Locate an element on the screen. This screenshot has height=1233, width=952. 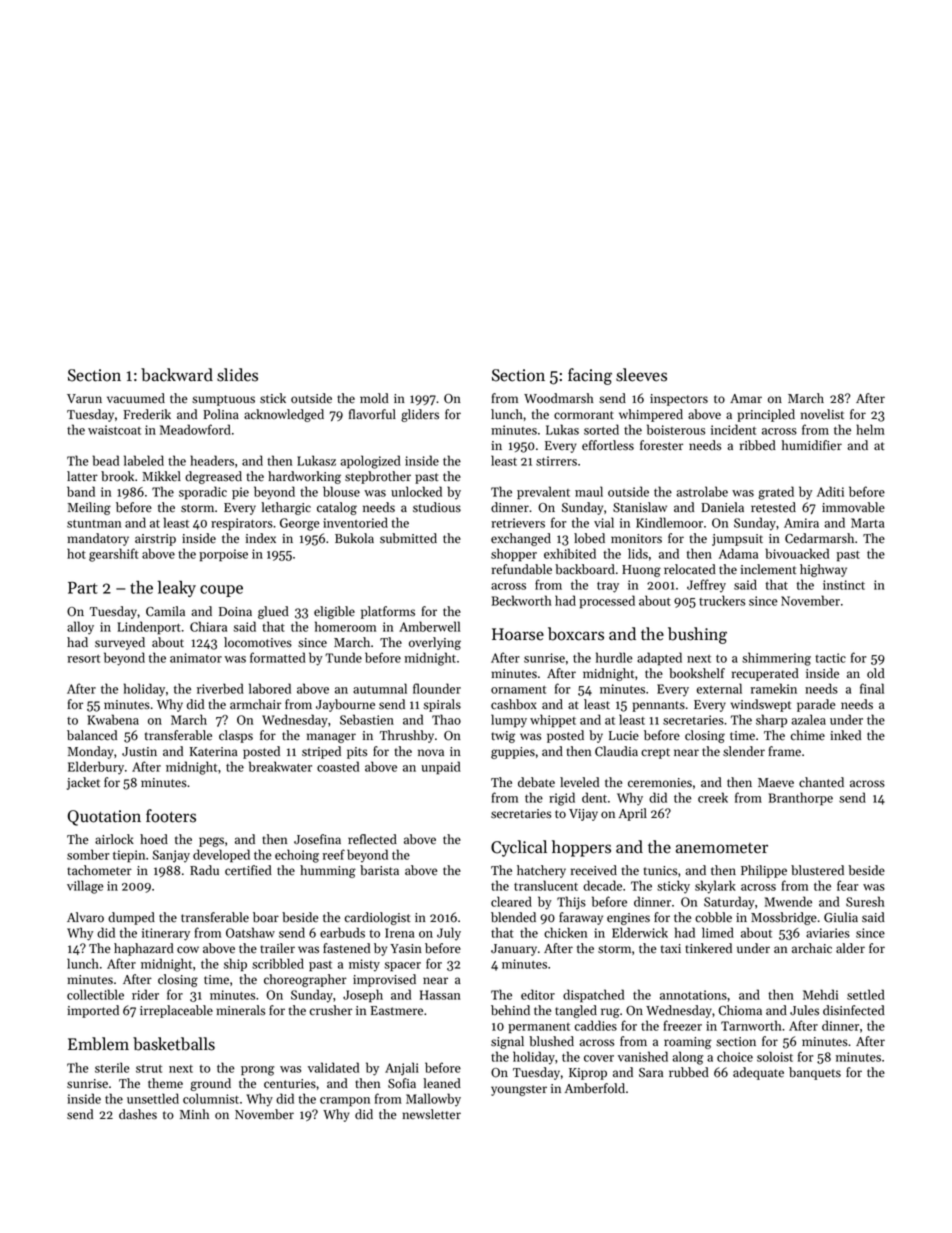
alloy is located at coordinates (80, 628).
